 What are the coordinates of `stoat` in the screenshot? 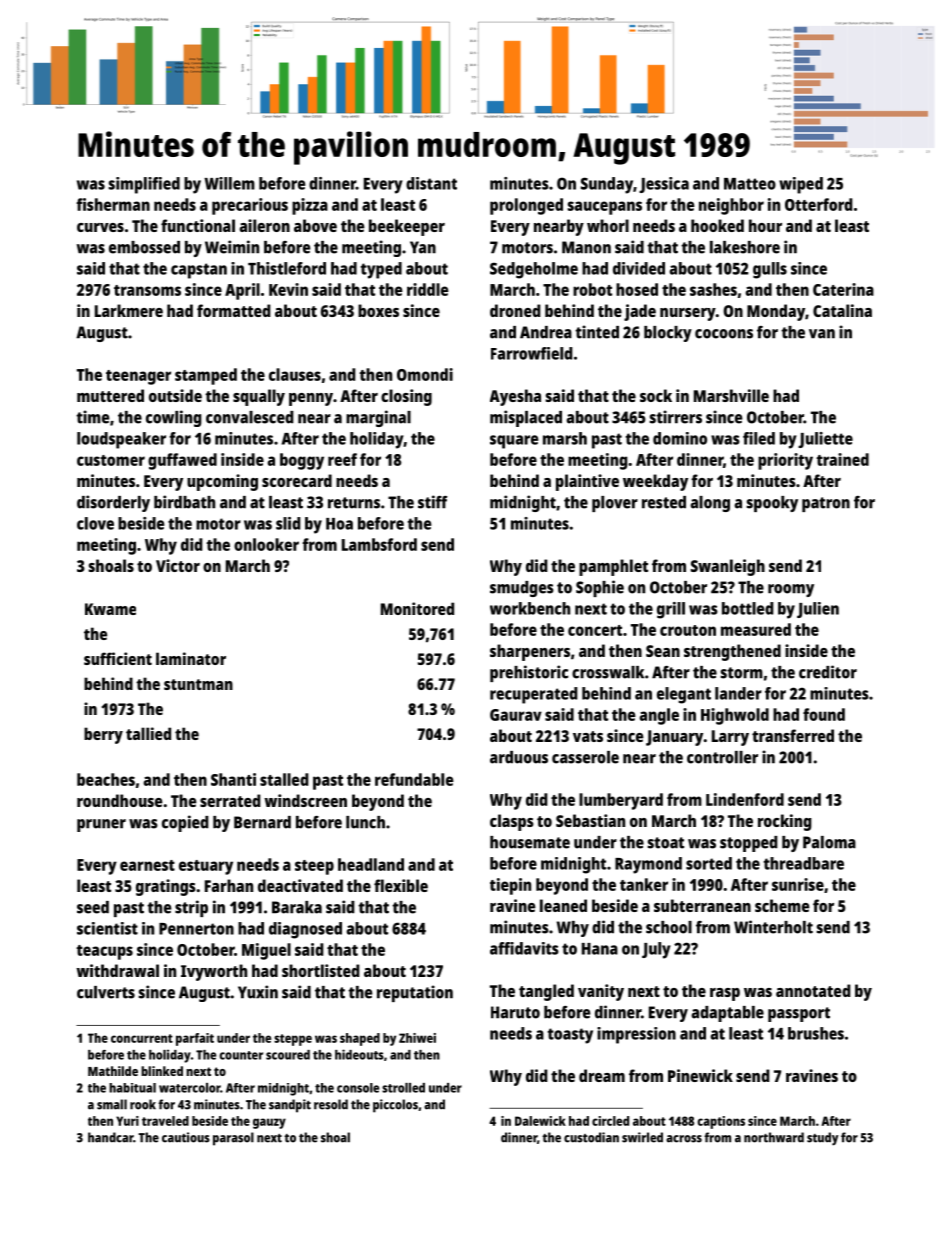 It's located at (665, 843).
